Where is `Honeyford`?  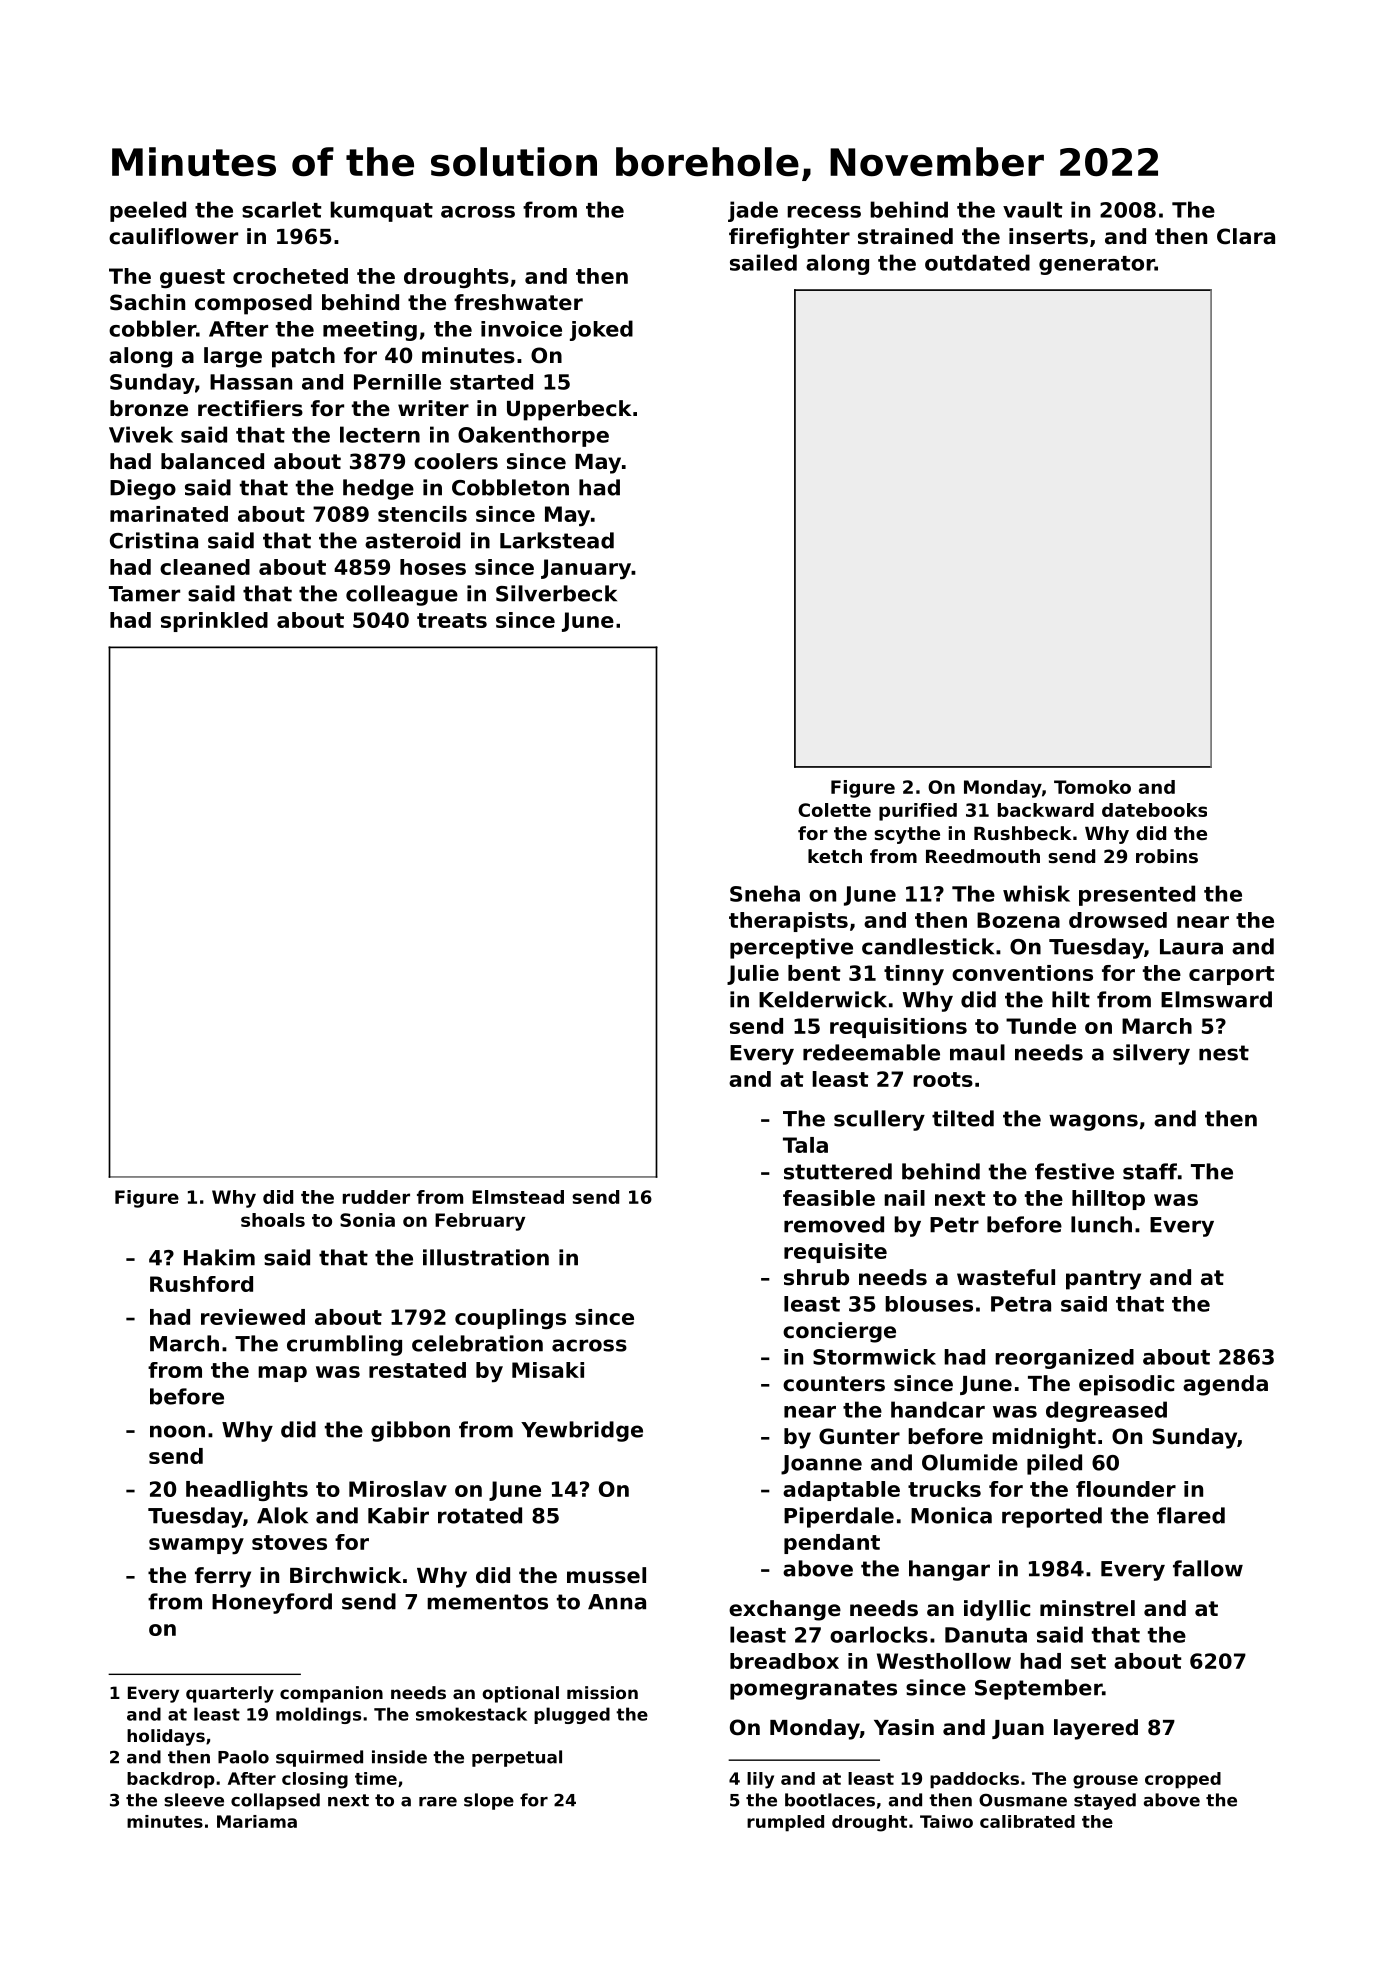
Honeyford is located at coordinates (272, 1603).
